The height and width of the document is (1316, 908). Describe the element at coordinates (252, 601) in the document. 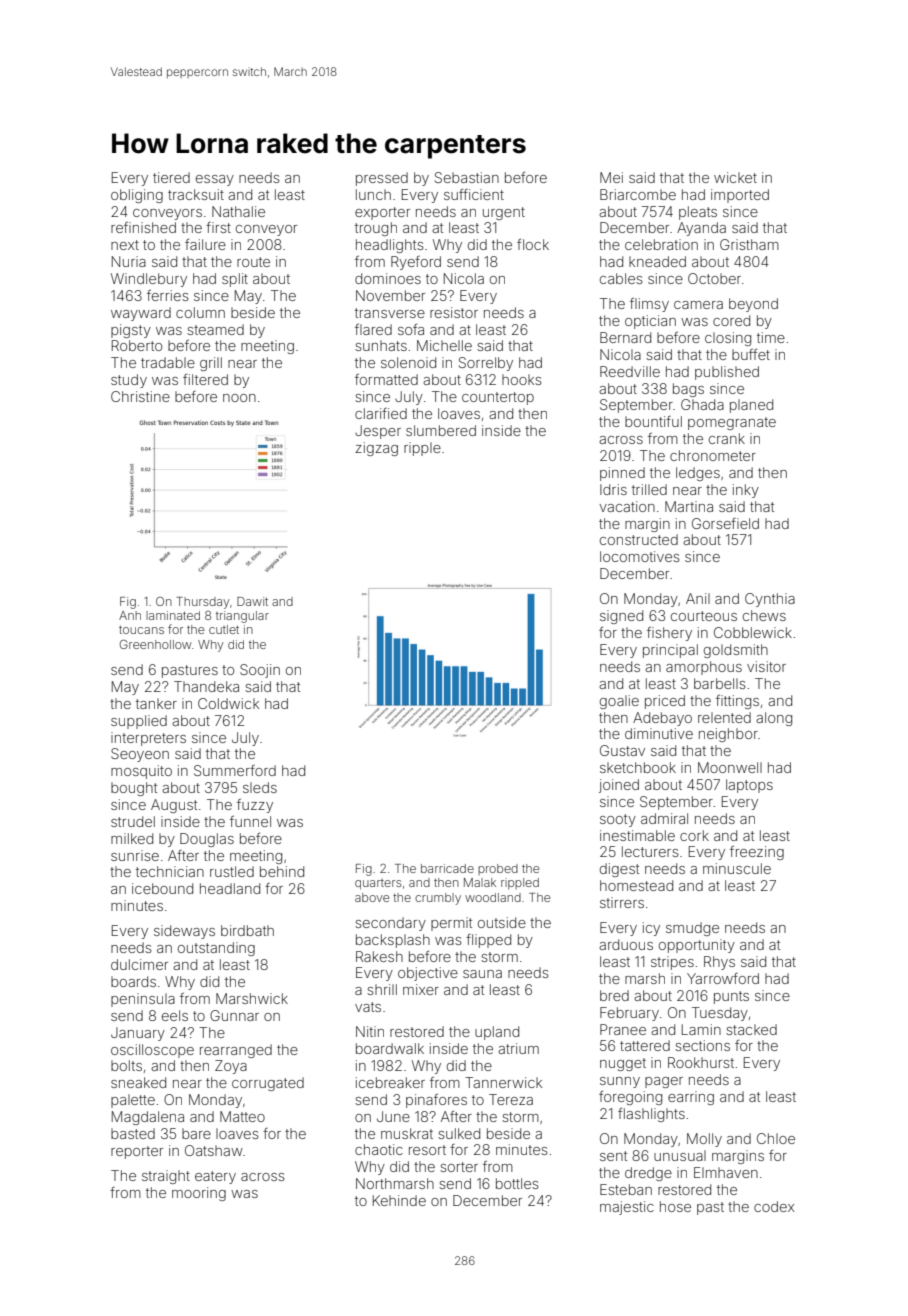

I see `Dawit` at that location.
